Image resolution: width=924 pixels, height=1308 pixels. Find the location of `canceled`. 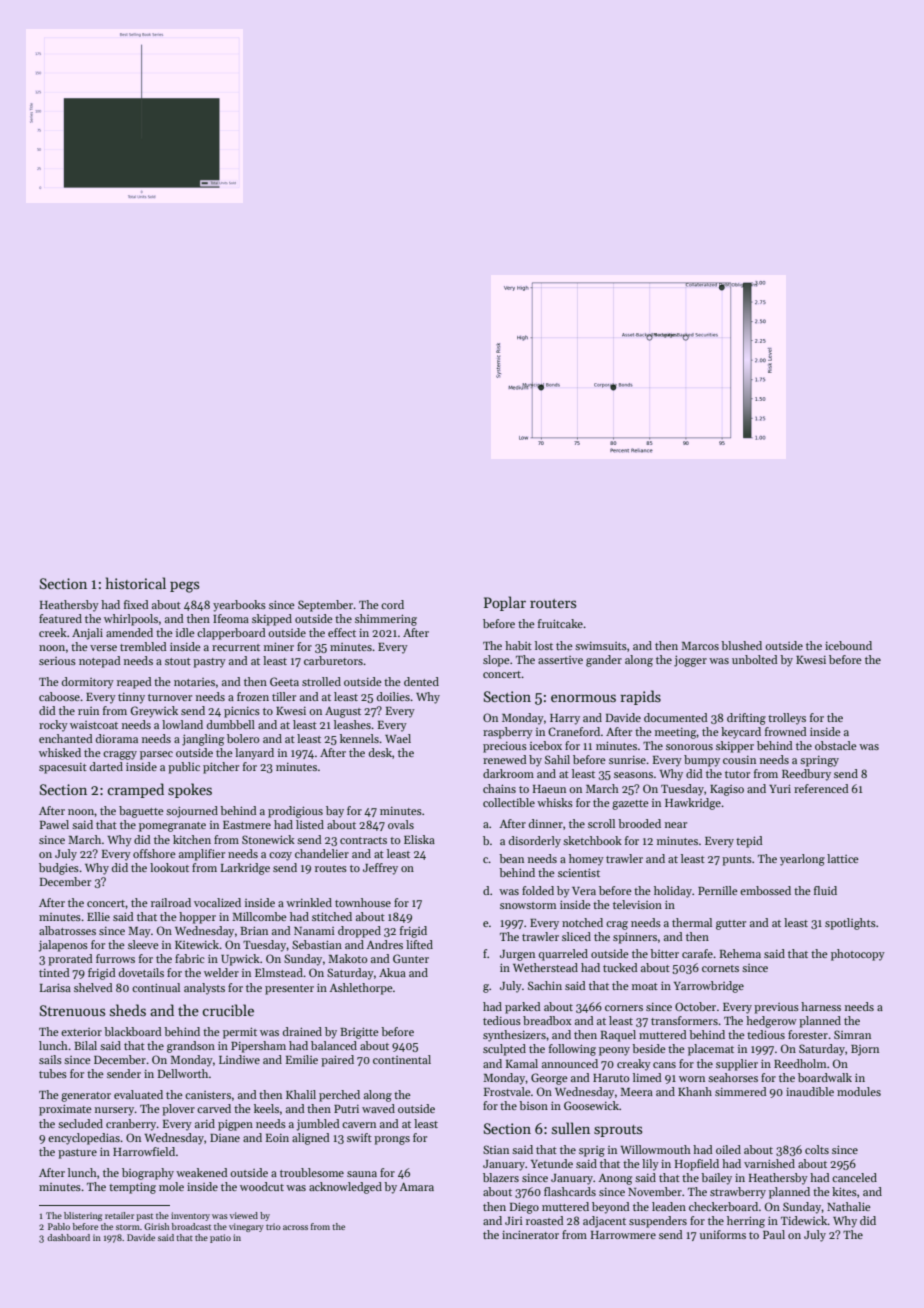

canceled is located at coordinates (854, 1177).
